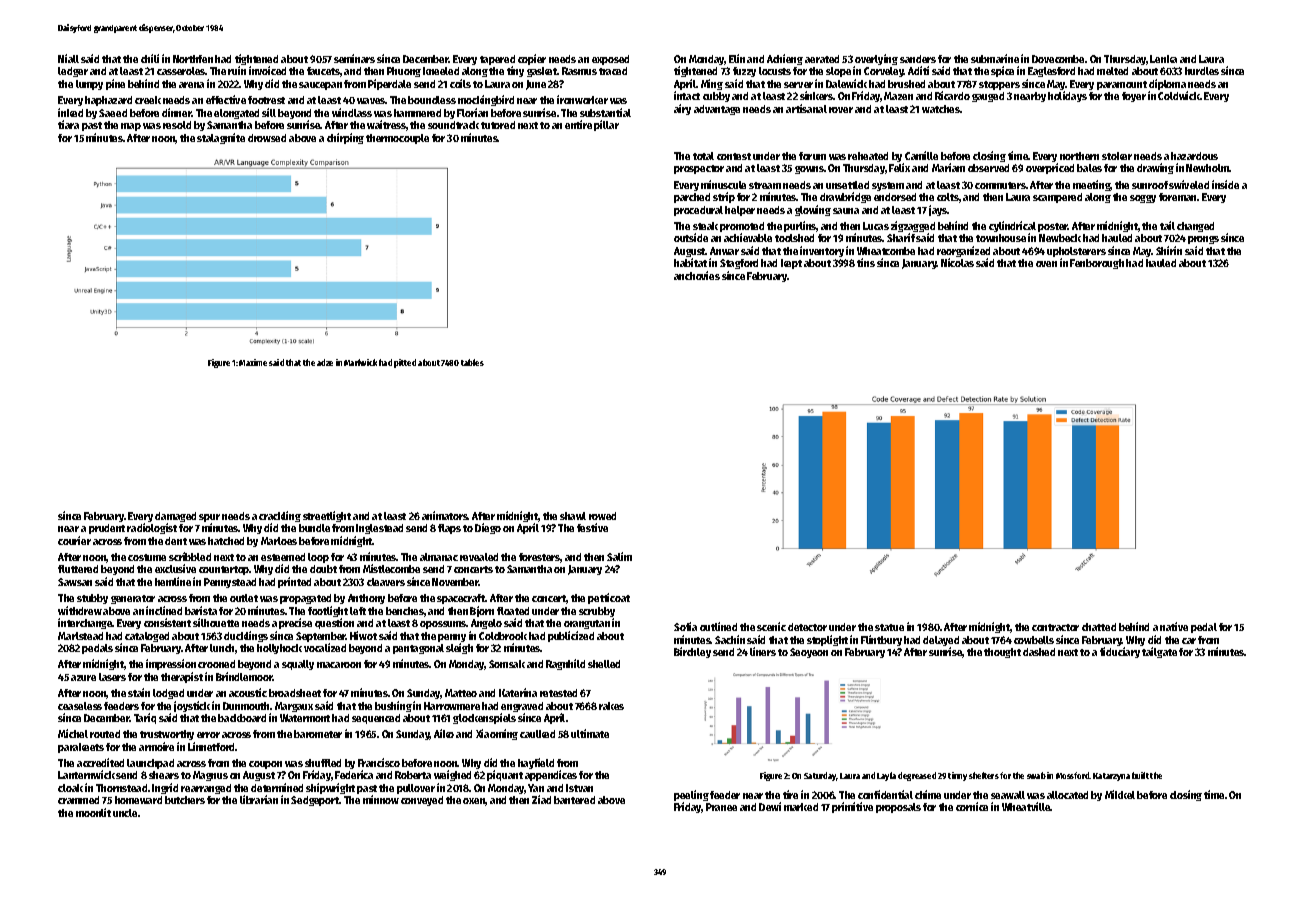 The image size is (1308, 924). I want to click on Salim, so click(619, 556).
